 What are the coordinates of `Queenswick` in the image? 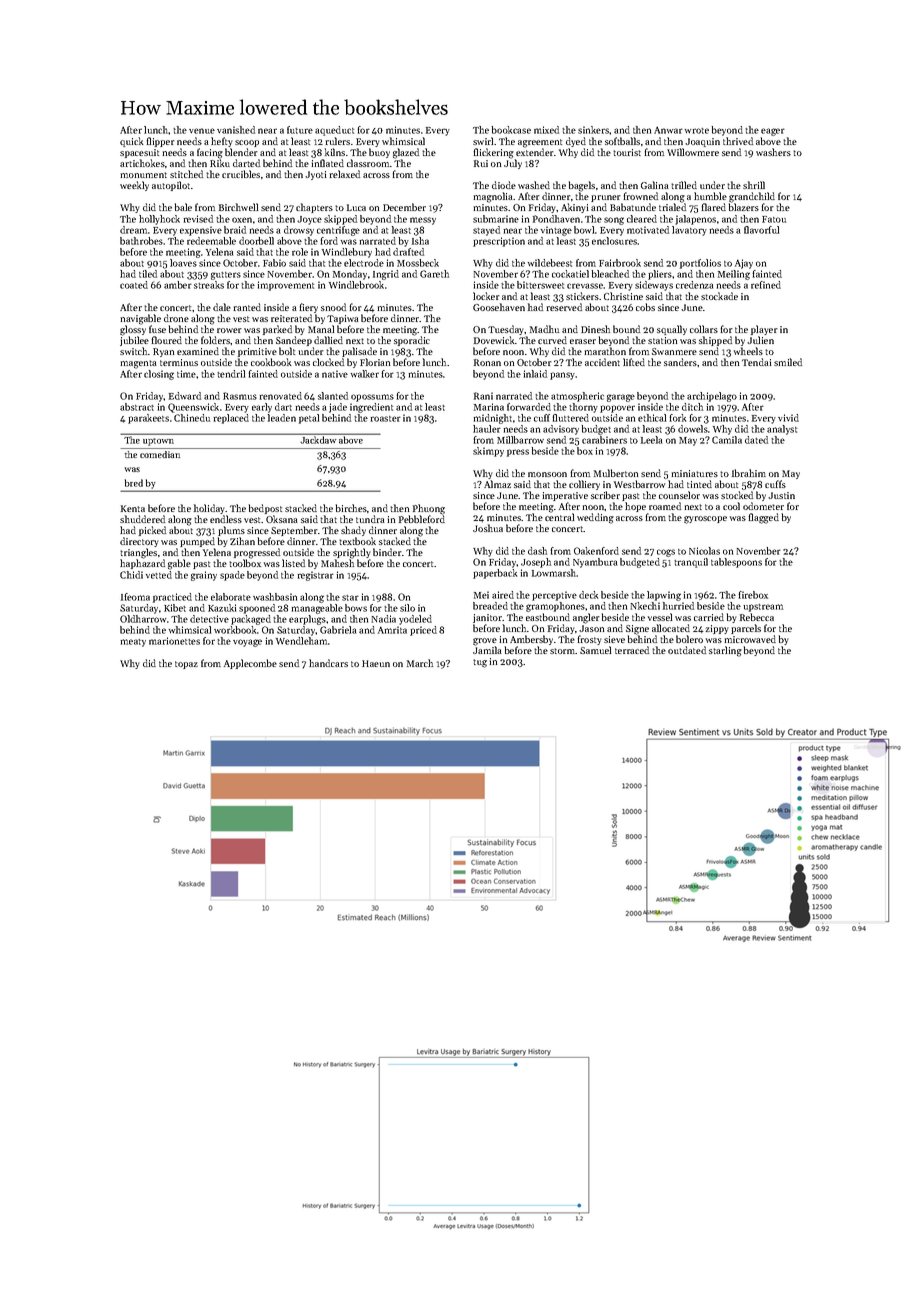 It's located at (193, 408).
